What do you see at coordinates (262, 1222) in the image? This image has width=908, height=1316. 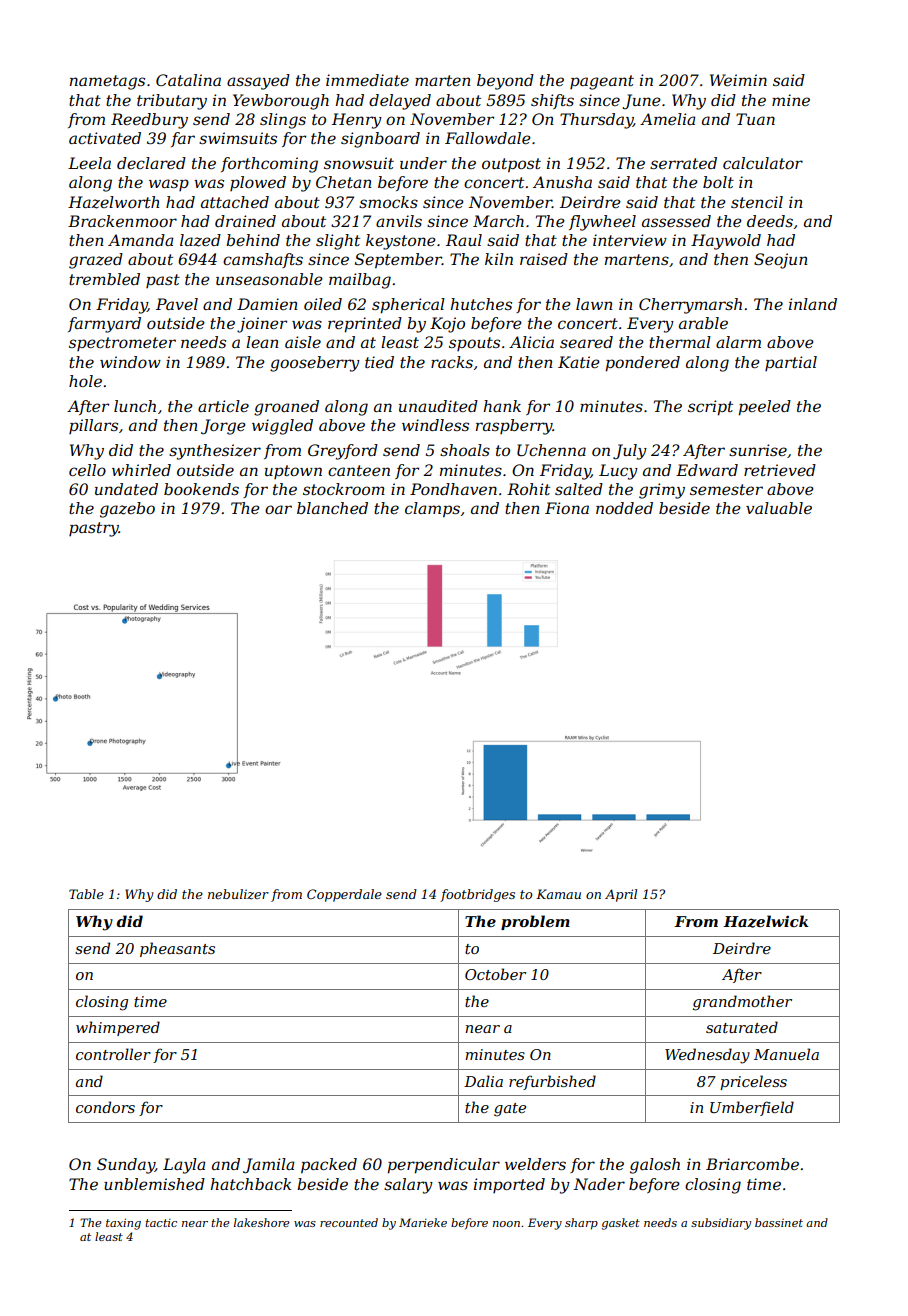 I see `lakeshore` at bounding box center [262, 1222].
